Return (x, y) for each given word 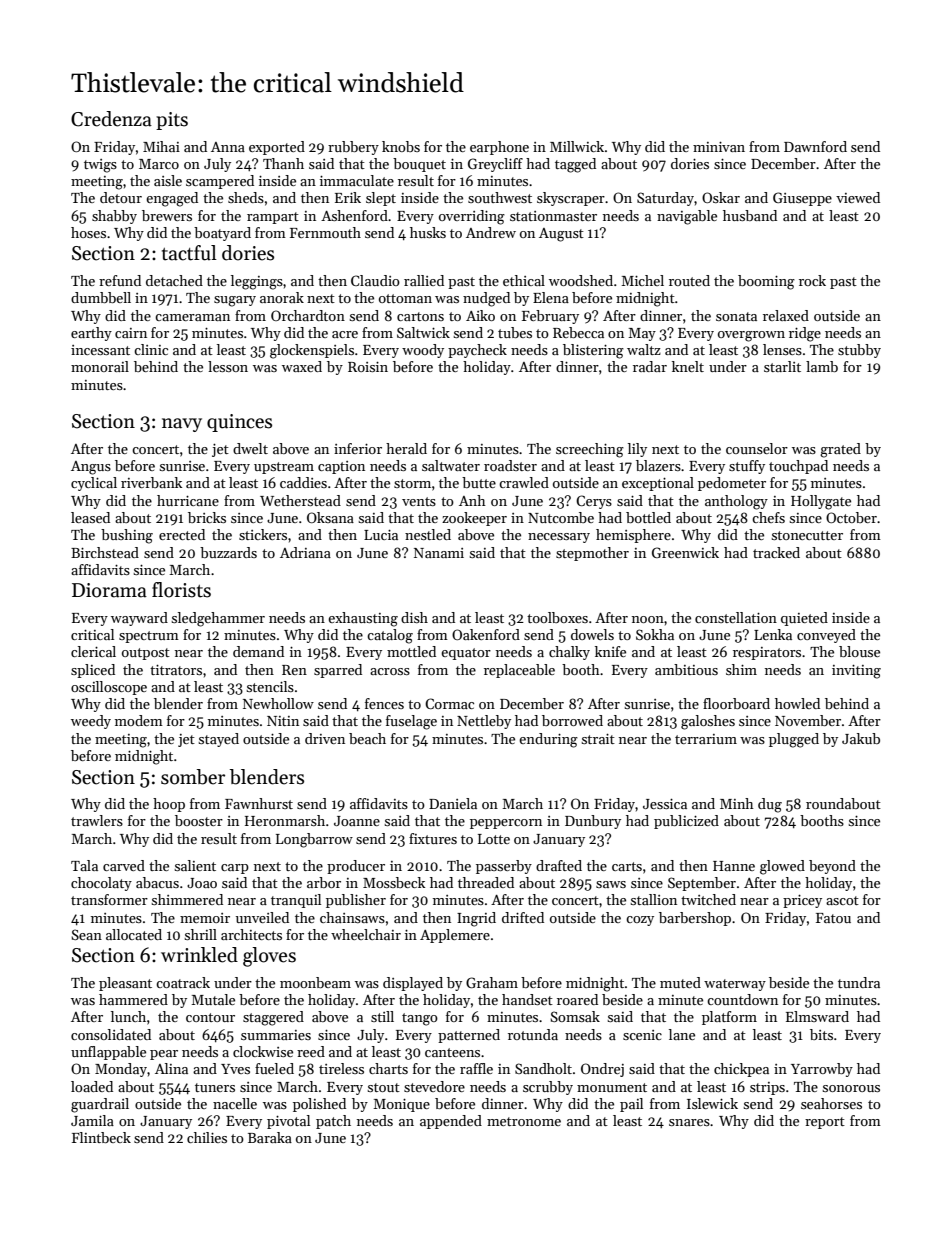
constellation (736, 617)
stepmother (592, 554)
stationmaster (553, 216)
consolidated (111, 1034)
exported (277, 148)
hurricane (188, 500)
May (642, 334)
